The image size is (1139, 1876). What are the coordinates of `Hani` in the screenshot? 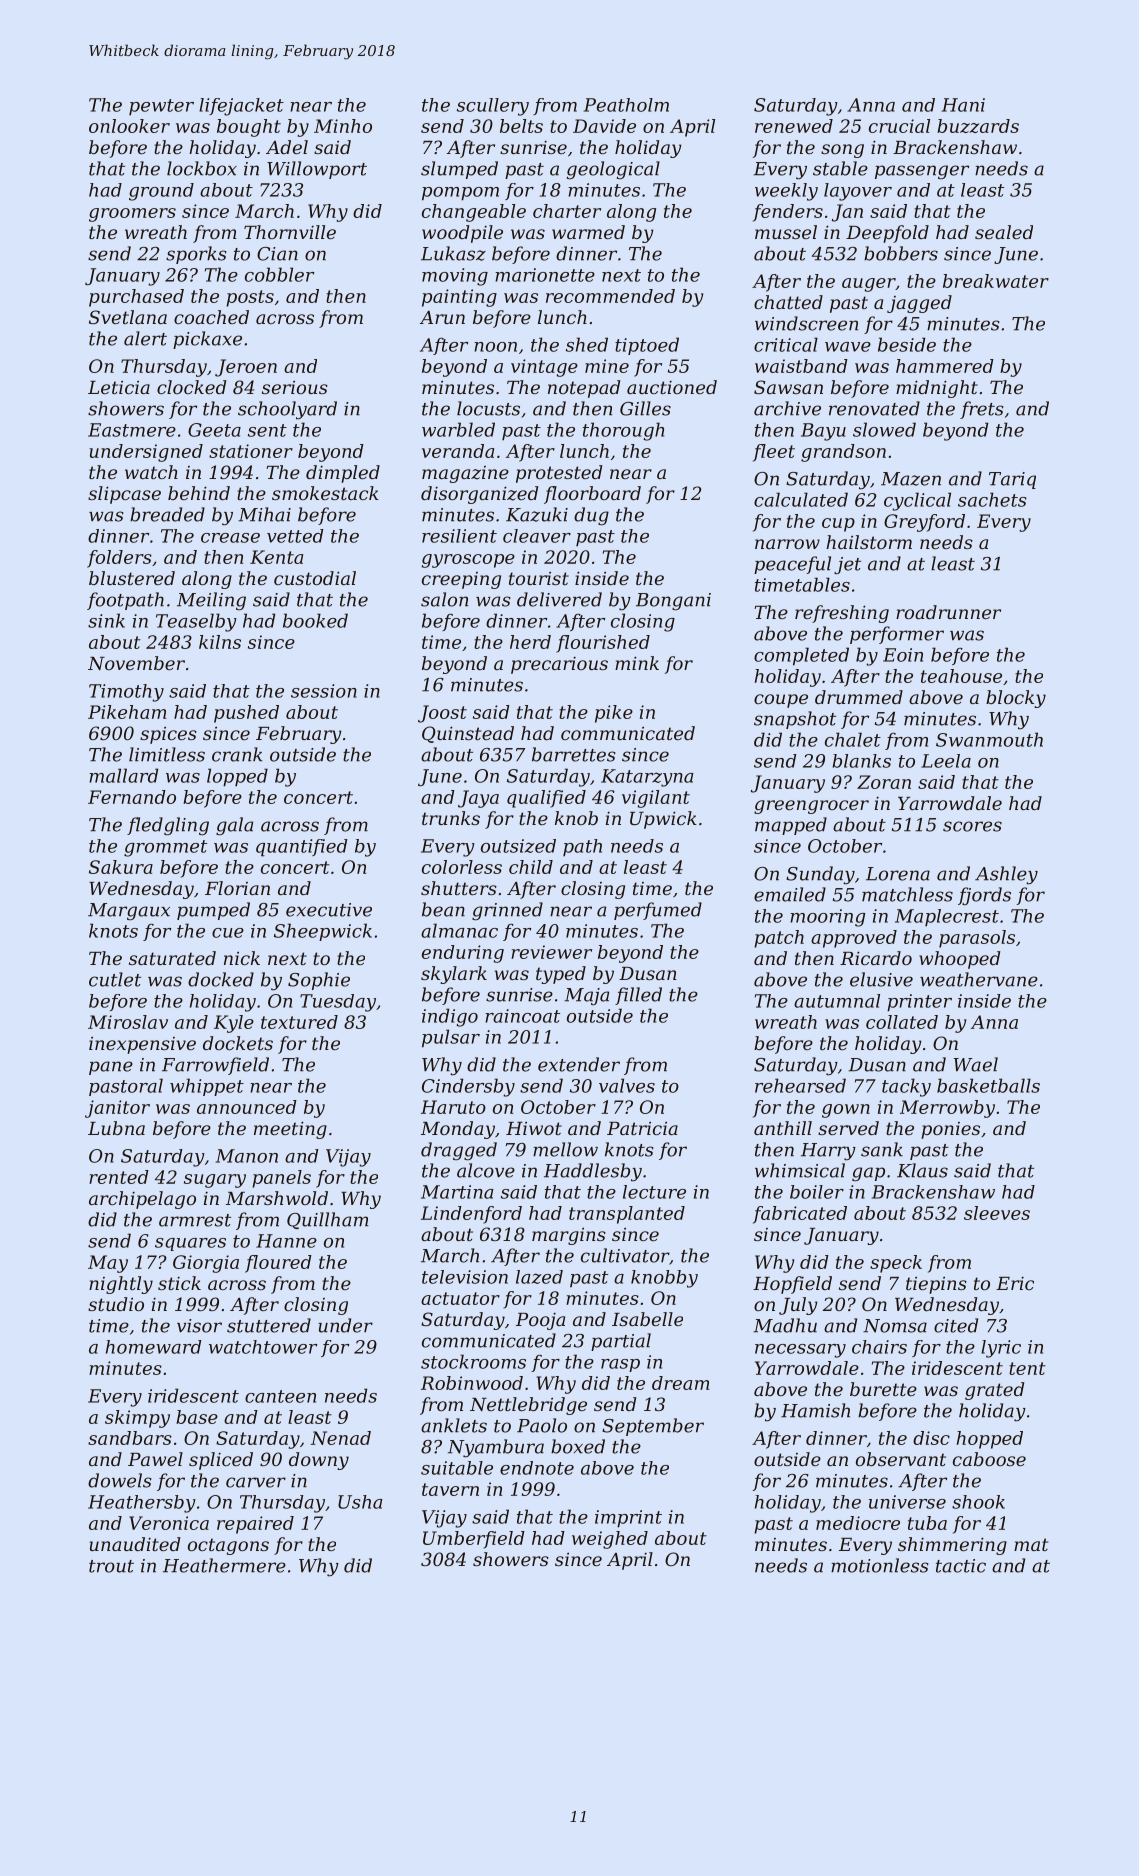 It's located at (963, 105).
